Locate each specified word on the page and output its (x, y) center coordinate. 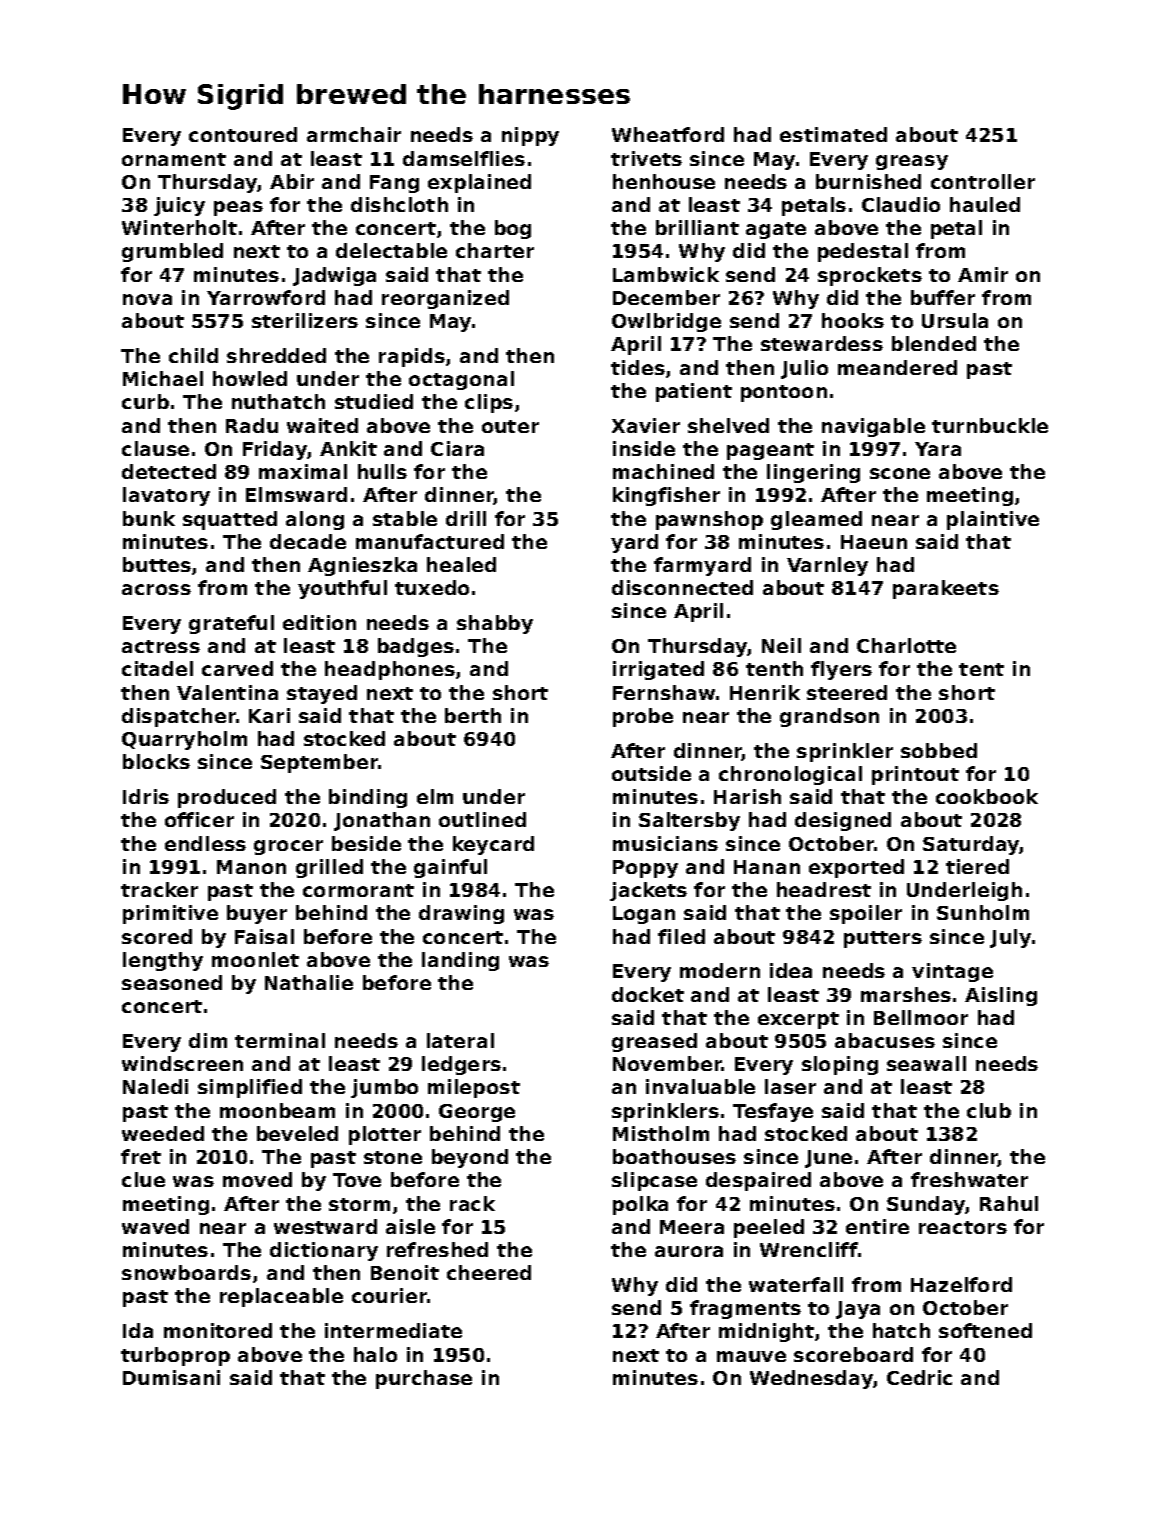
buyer (257, 914)
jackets (648, 891)
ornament (174, 159)
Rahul (1009, 1203)
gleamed (816, 520)
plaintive (993, 520)
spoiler (866, 914)
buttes (157, 564)
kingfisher (666, 496)
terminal (280, 1040)
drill (466, 518)
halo (375, 1354)
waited (322, 425)
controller (983, 181)
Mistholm (661, 1133)
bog (513, 229)
